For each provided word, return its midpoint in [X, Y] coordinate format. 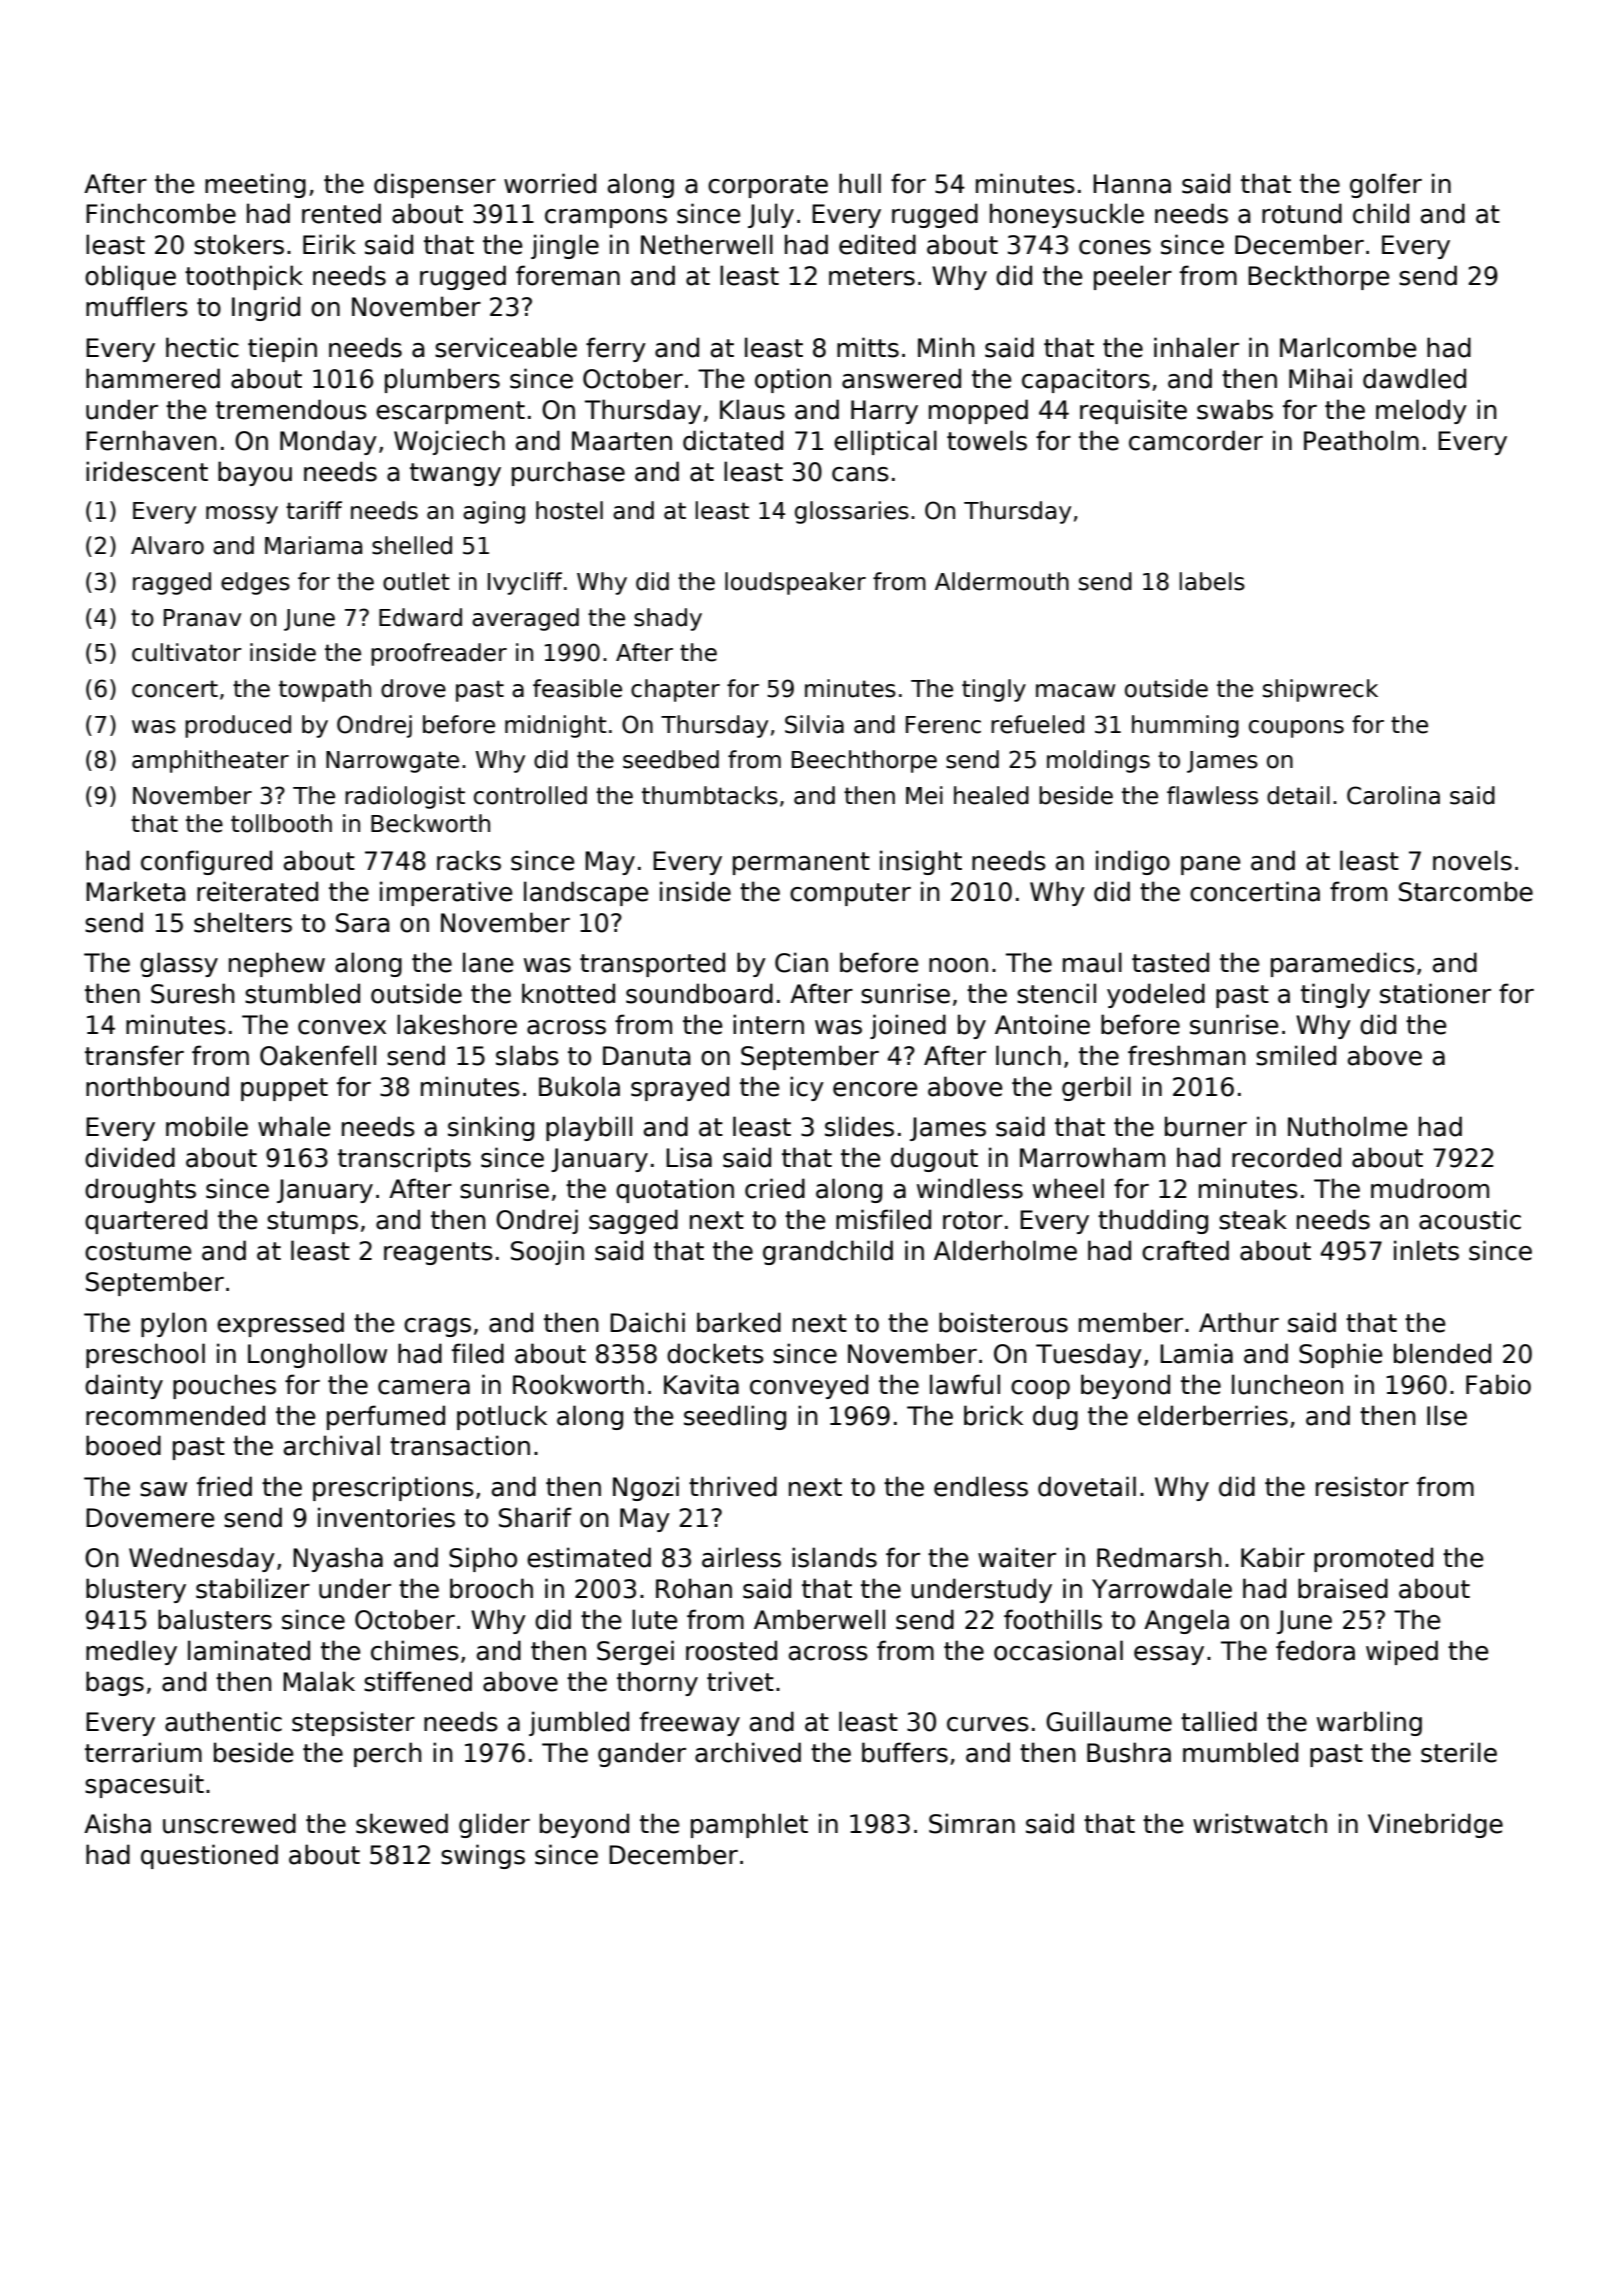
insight [921, 862]
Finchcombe [161, 213]
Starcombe [1466, 891]
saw [163, 1489]
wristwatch [1260, 1823]
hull [860, 183]
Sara [362, 923]
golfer [1386, 185]
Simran [972, 1823]
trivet [740, 1681]
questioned [209, 1856]
